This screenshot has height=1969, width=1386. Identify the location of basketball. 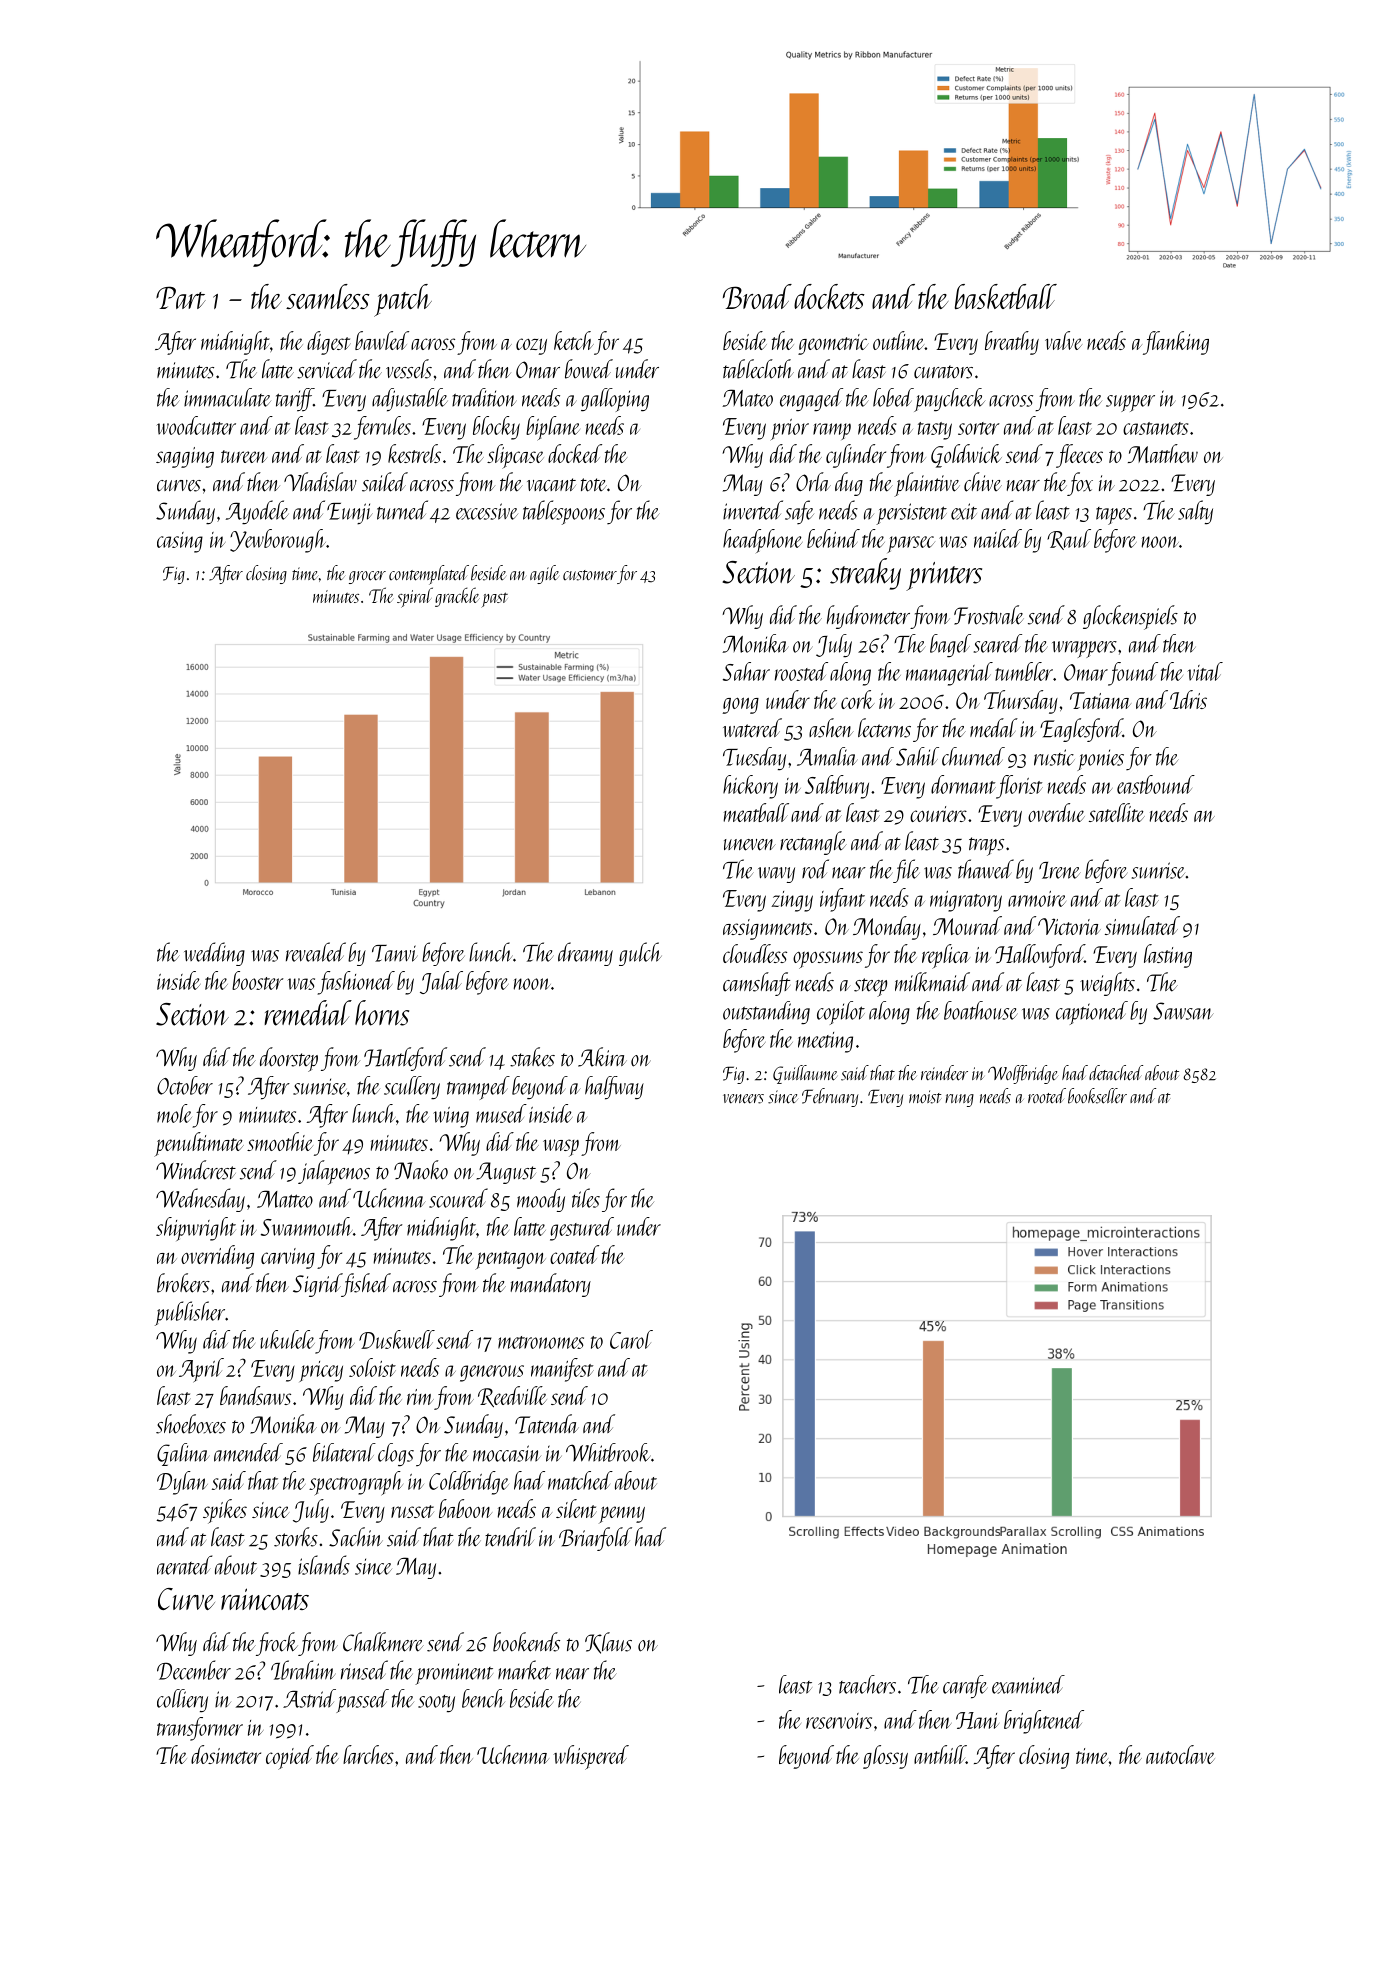
(1006, 296).
